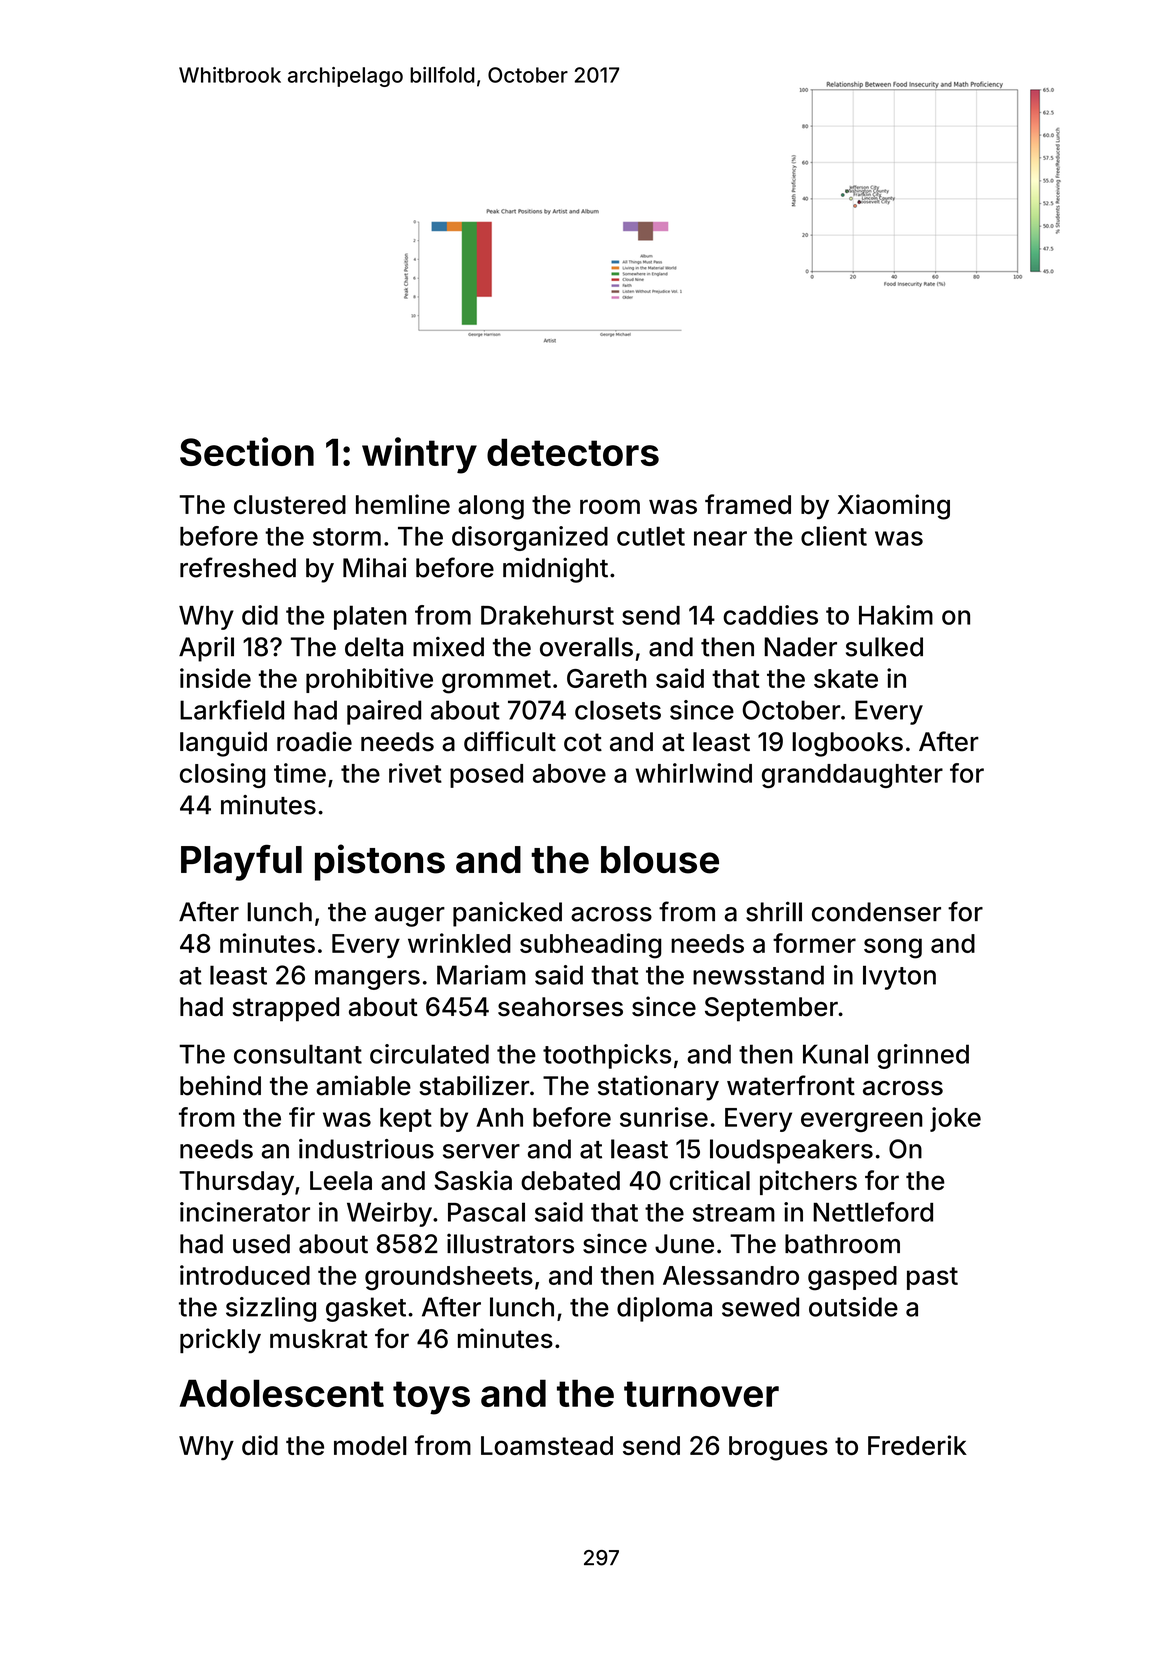 This image has height=1654, width=1165. Describe the element at coordinates (876, 912) in the image. I see `condenser` at that location.
